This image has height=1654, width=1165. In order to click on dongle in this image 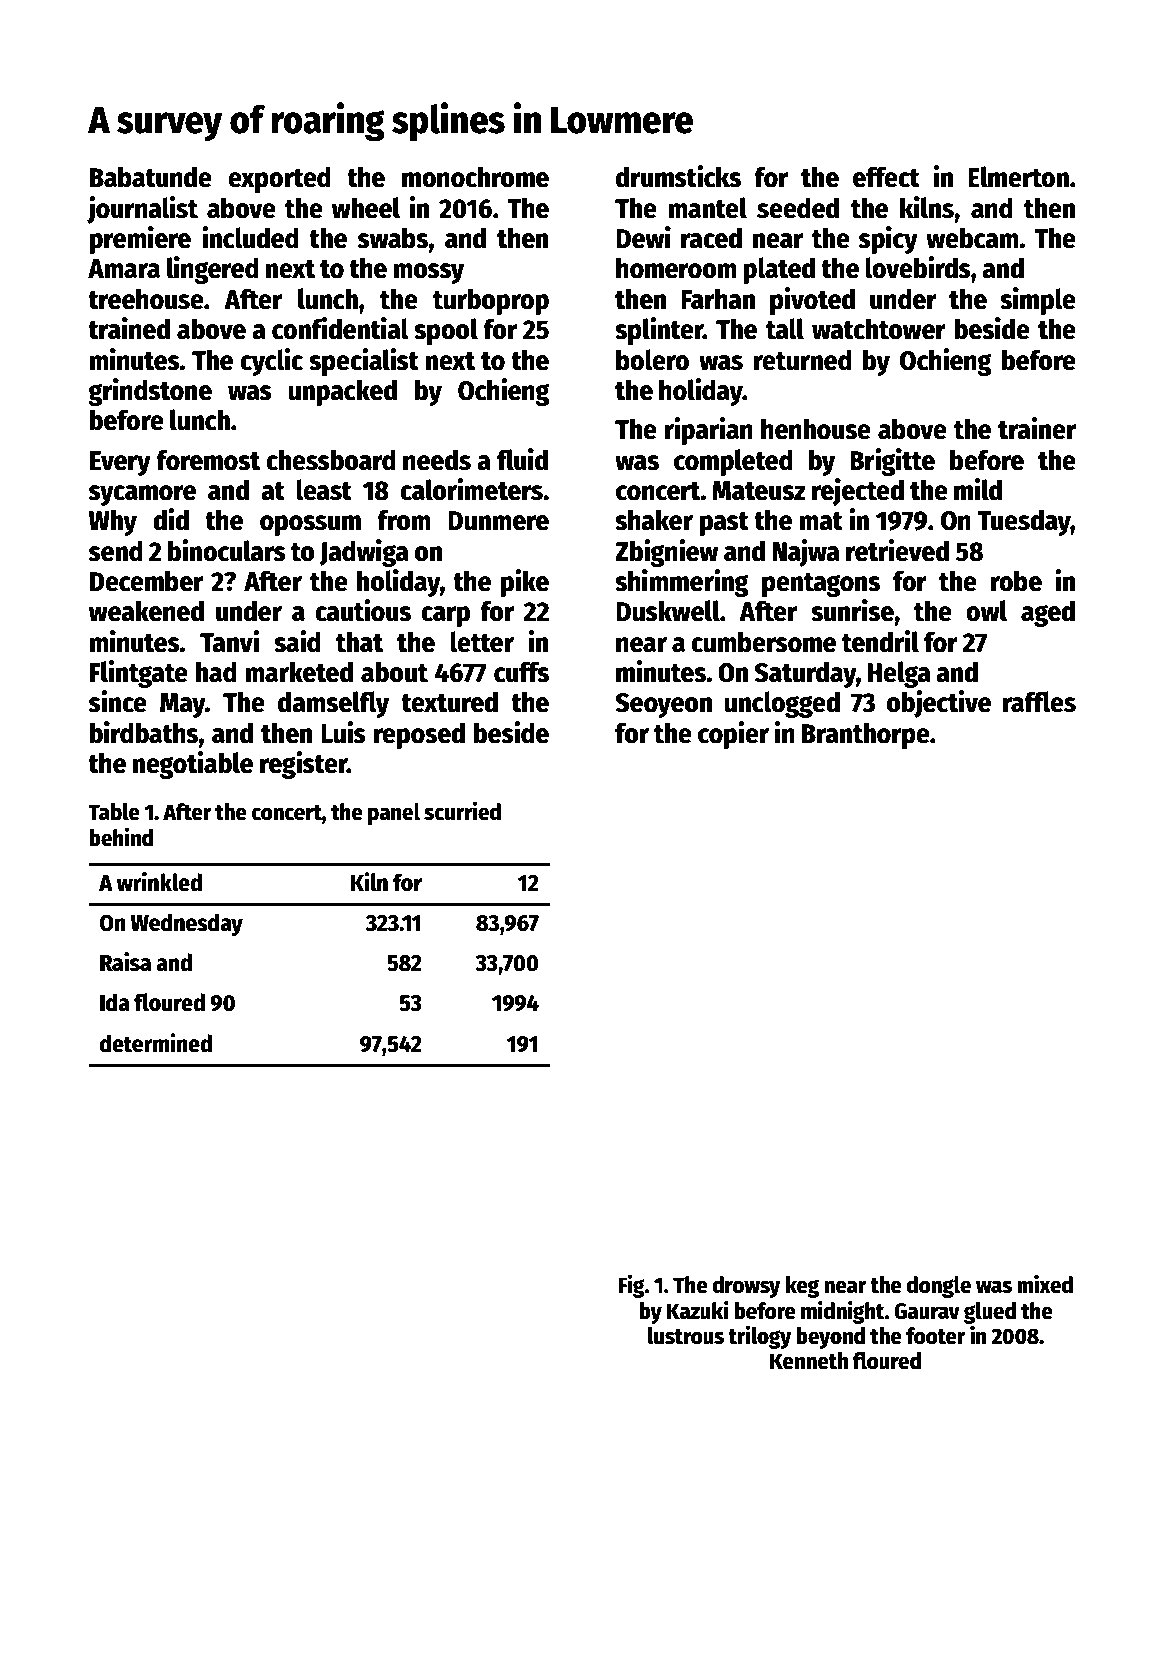, I will do `click(939, 1287)`.
